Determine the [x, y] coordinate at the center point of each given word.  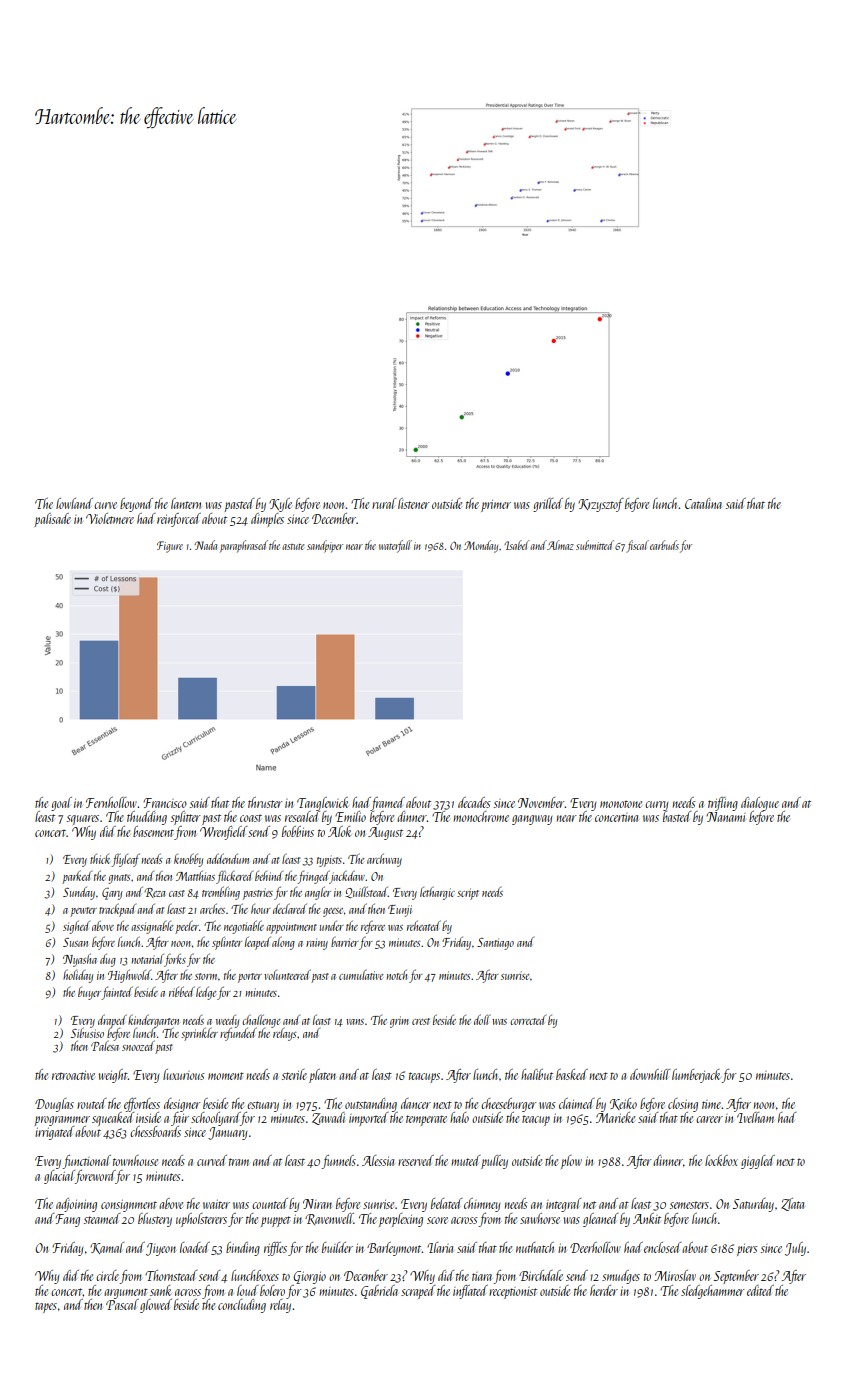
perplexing [401, 1220]
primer [496, 506]
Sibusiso [87, 1032]
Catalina [703, 503]
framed [388, 804]
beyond [136, 505]
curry [656, 806]
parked [77, 877]
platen [322, 1076]
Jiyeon [161, 1249]
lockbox [721, 1160]
